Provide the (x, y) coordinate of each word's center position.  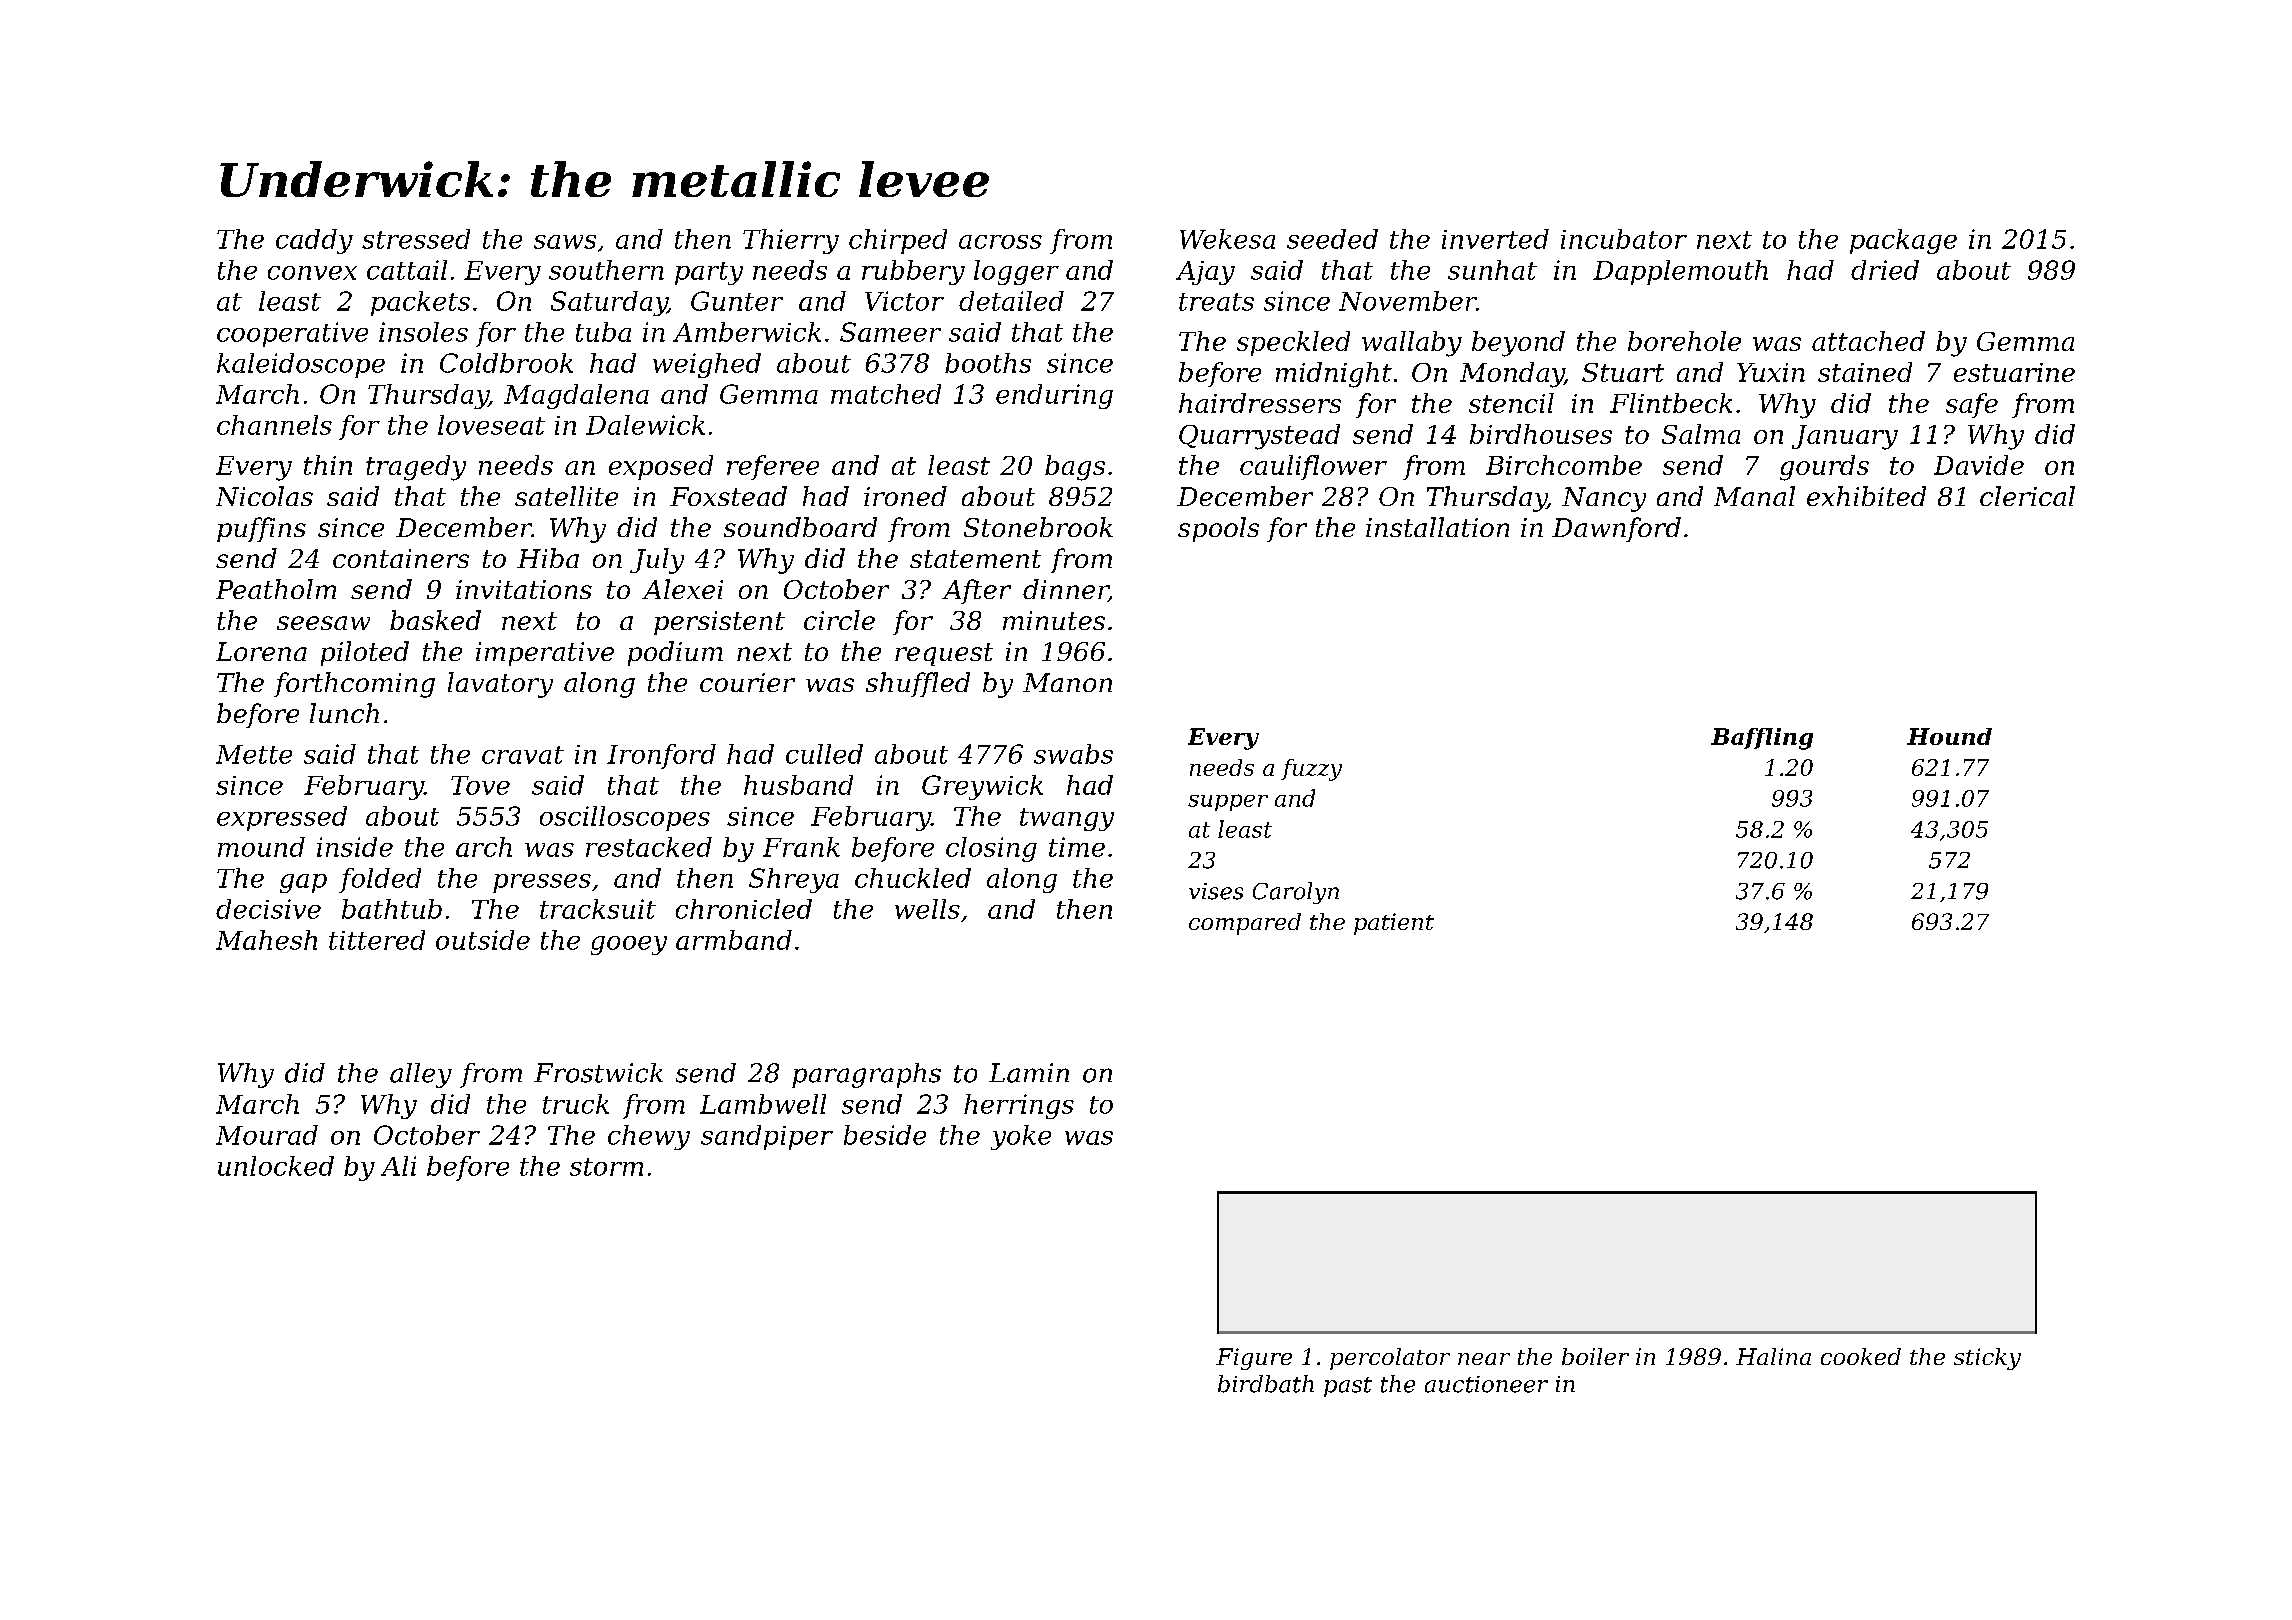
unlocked (276, 1166)
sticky (1987, 1359)
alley (421, 1075)
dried (1885, 270)
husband (798, 785)
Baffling (1762, 739)
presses (542, 883)
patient (1394, 924)
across (1000, 242)
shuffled (918, 684)
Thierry (791, 241)
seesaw (323, 623)
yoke (1021, 1137)
